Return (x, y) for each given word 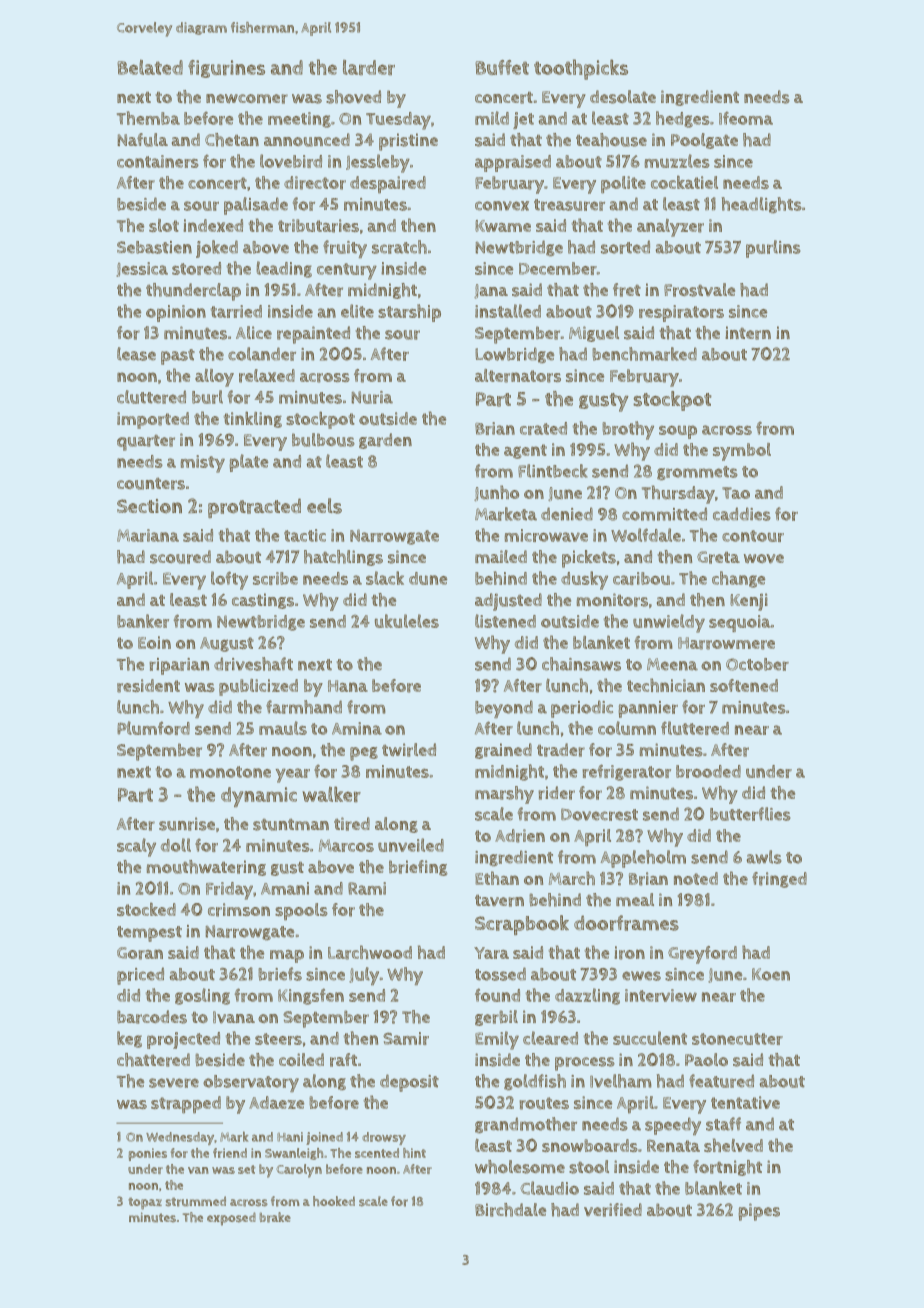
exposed (231, 1219)
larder (369, 68)
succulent (650, 1038)
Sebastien (154, 247)
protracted (254, 508)
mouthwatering (206, 868)
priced (140, 976)
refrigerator (626, 772)
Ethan (497, 878)
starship (409, 313)
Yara (491, 953)
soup (678, 432)
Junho (496, 493)
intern (748, 333)
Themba (148, 118)
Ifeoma (746, 118)
